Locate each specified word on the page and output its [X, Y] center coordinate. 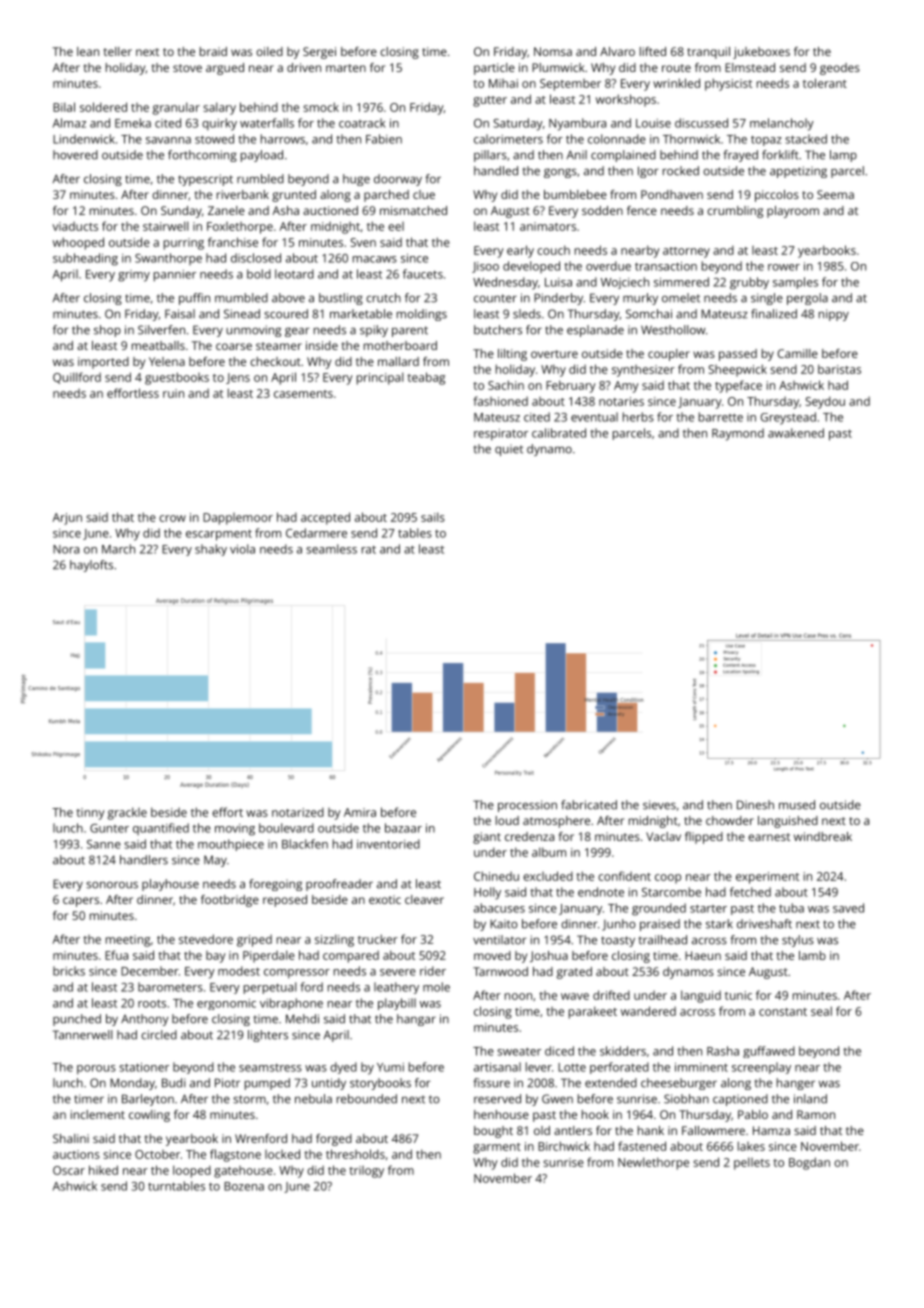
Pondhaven [672, 194]
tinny [90, 814]
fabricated [589, 805]
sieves [659, 805]
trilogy [366, 1172]
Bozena [244, 1186]
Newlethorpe [653, 1163]
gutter [490, 101]
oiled [269, 51]
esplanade [595, 331]
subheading [85, 259]
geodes [840, 69]
